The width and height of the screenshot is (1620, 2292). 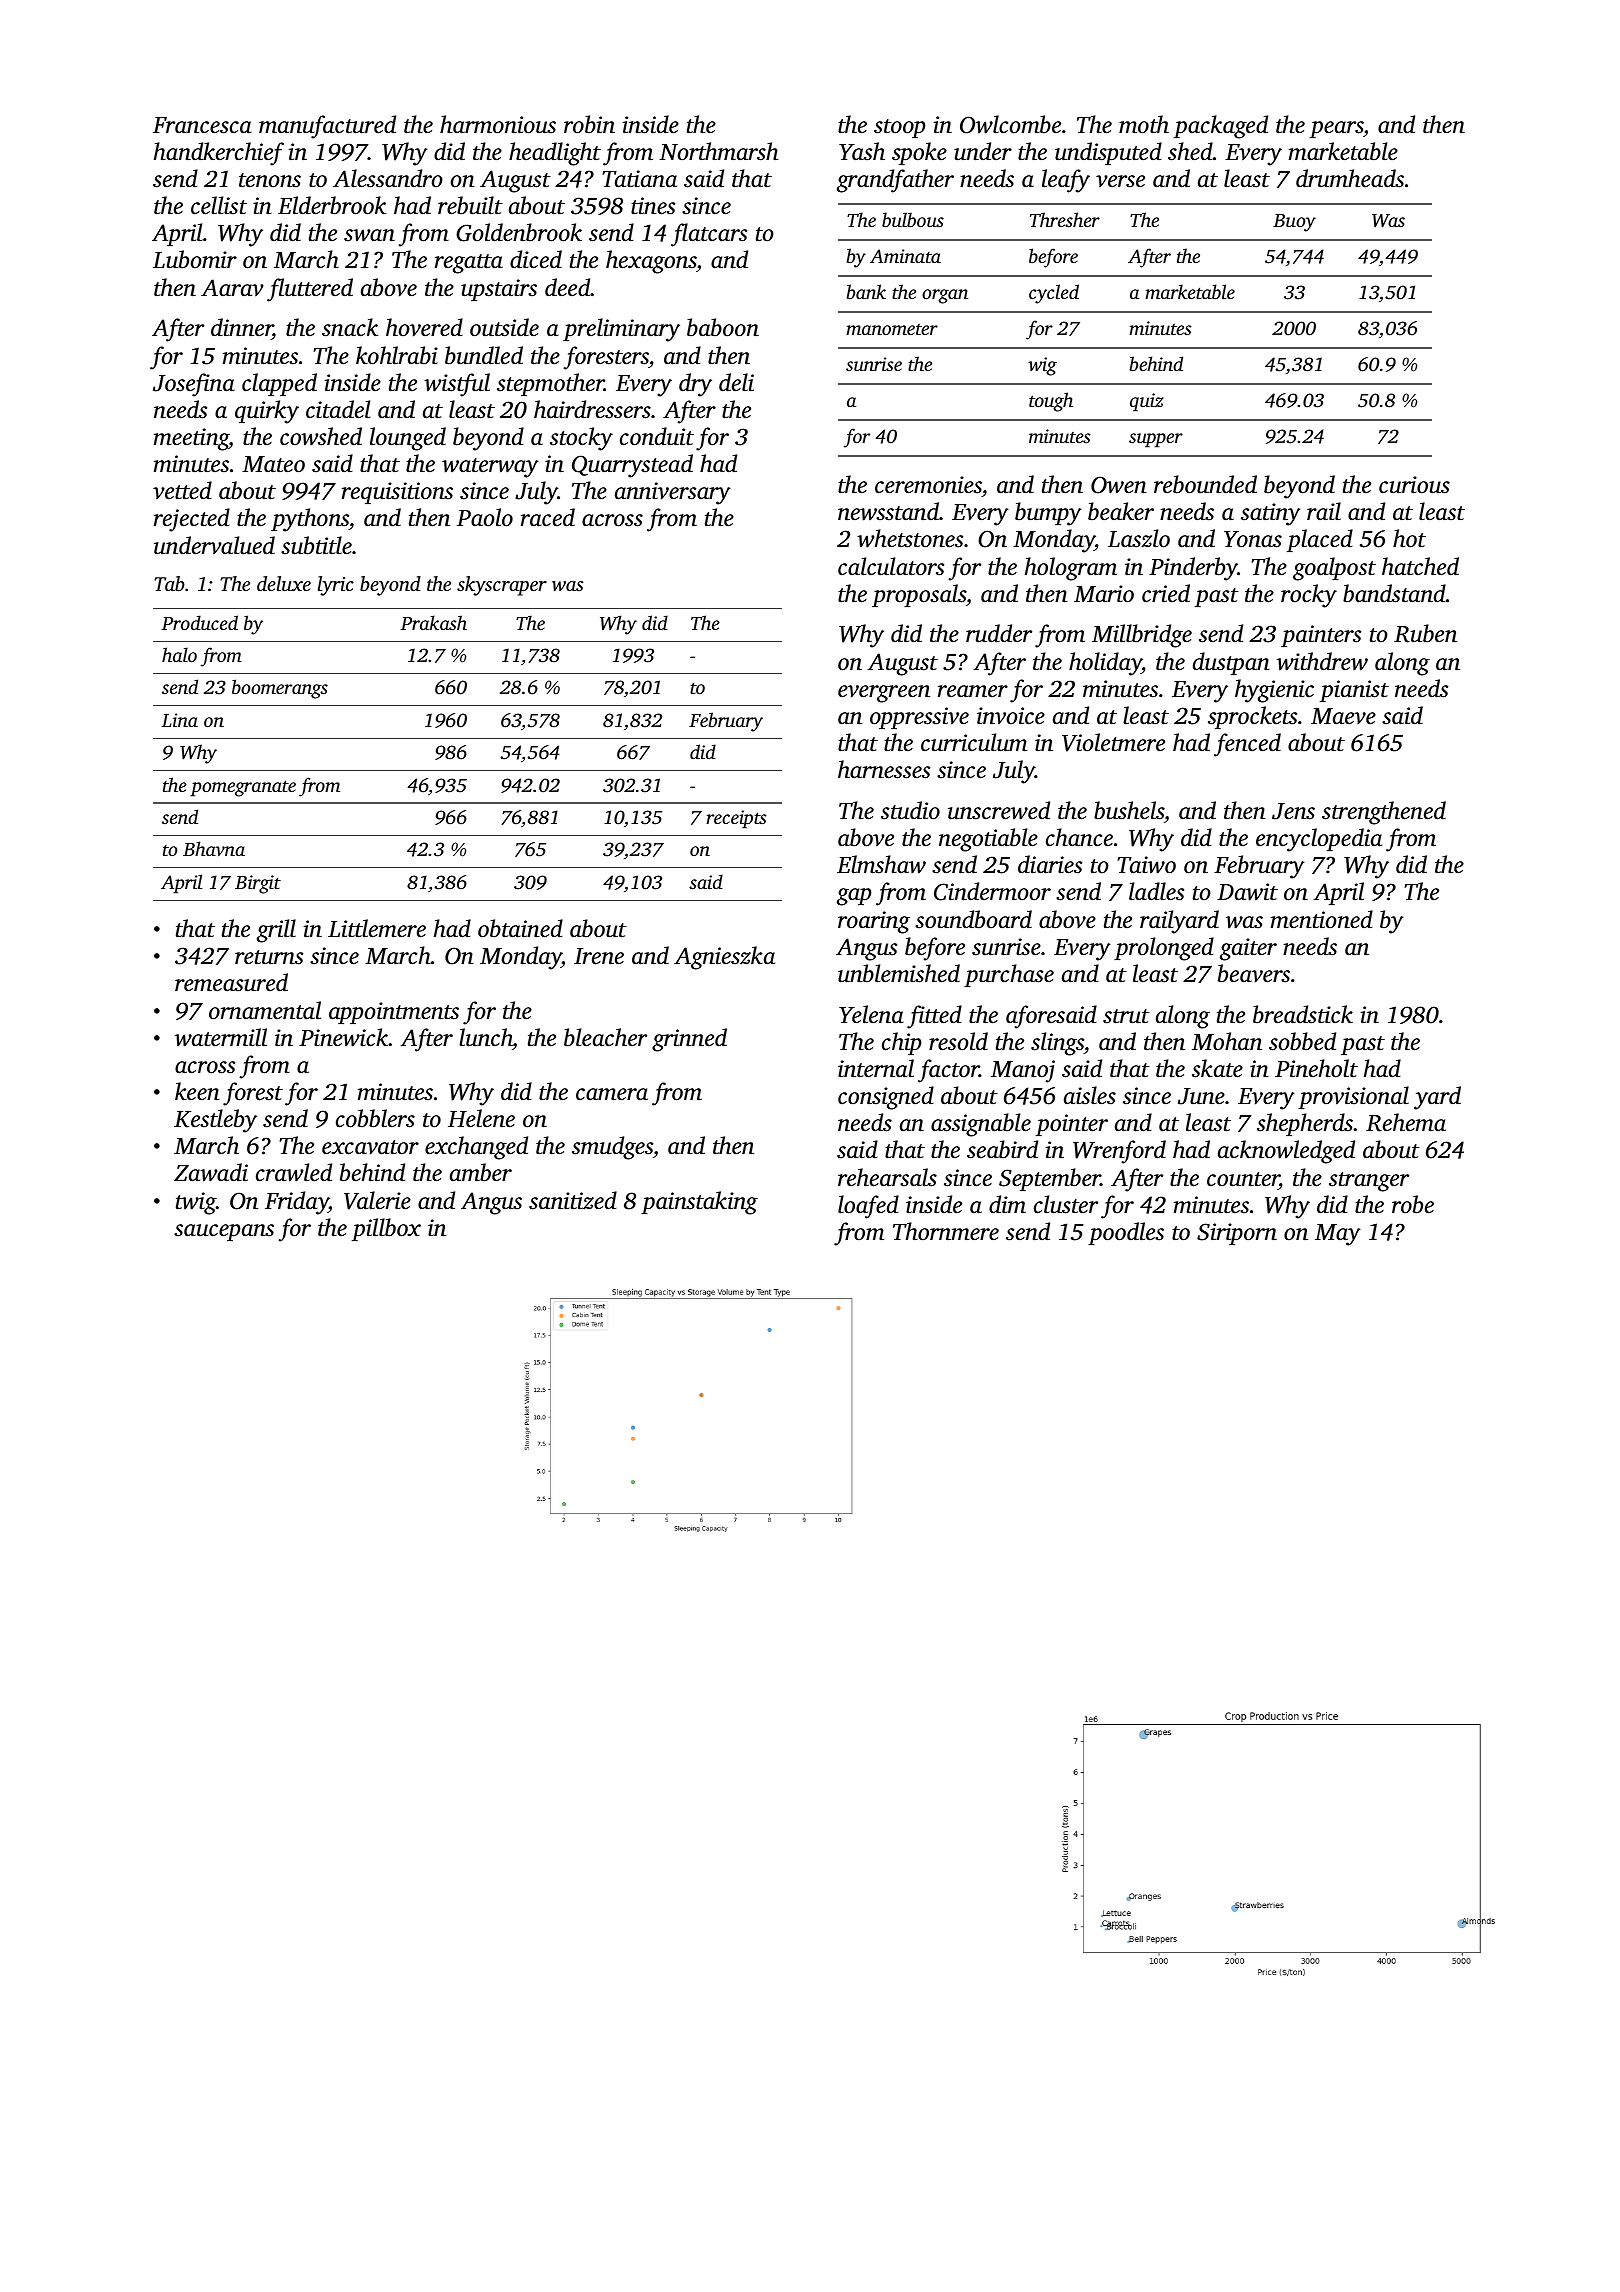 What do you see at coordinates (1205, 484) in the screenshot?
I see `rebounded` at bounding box center [1205, 484].
